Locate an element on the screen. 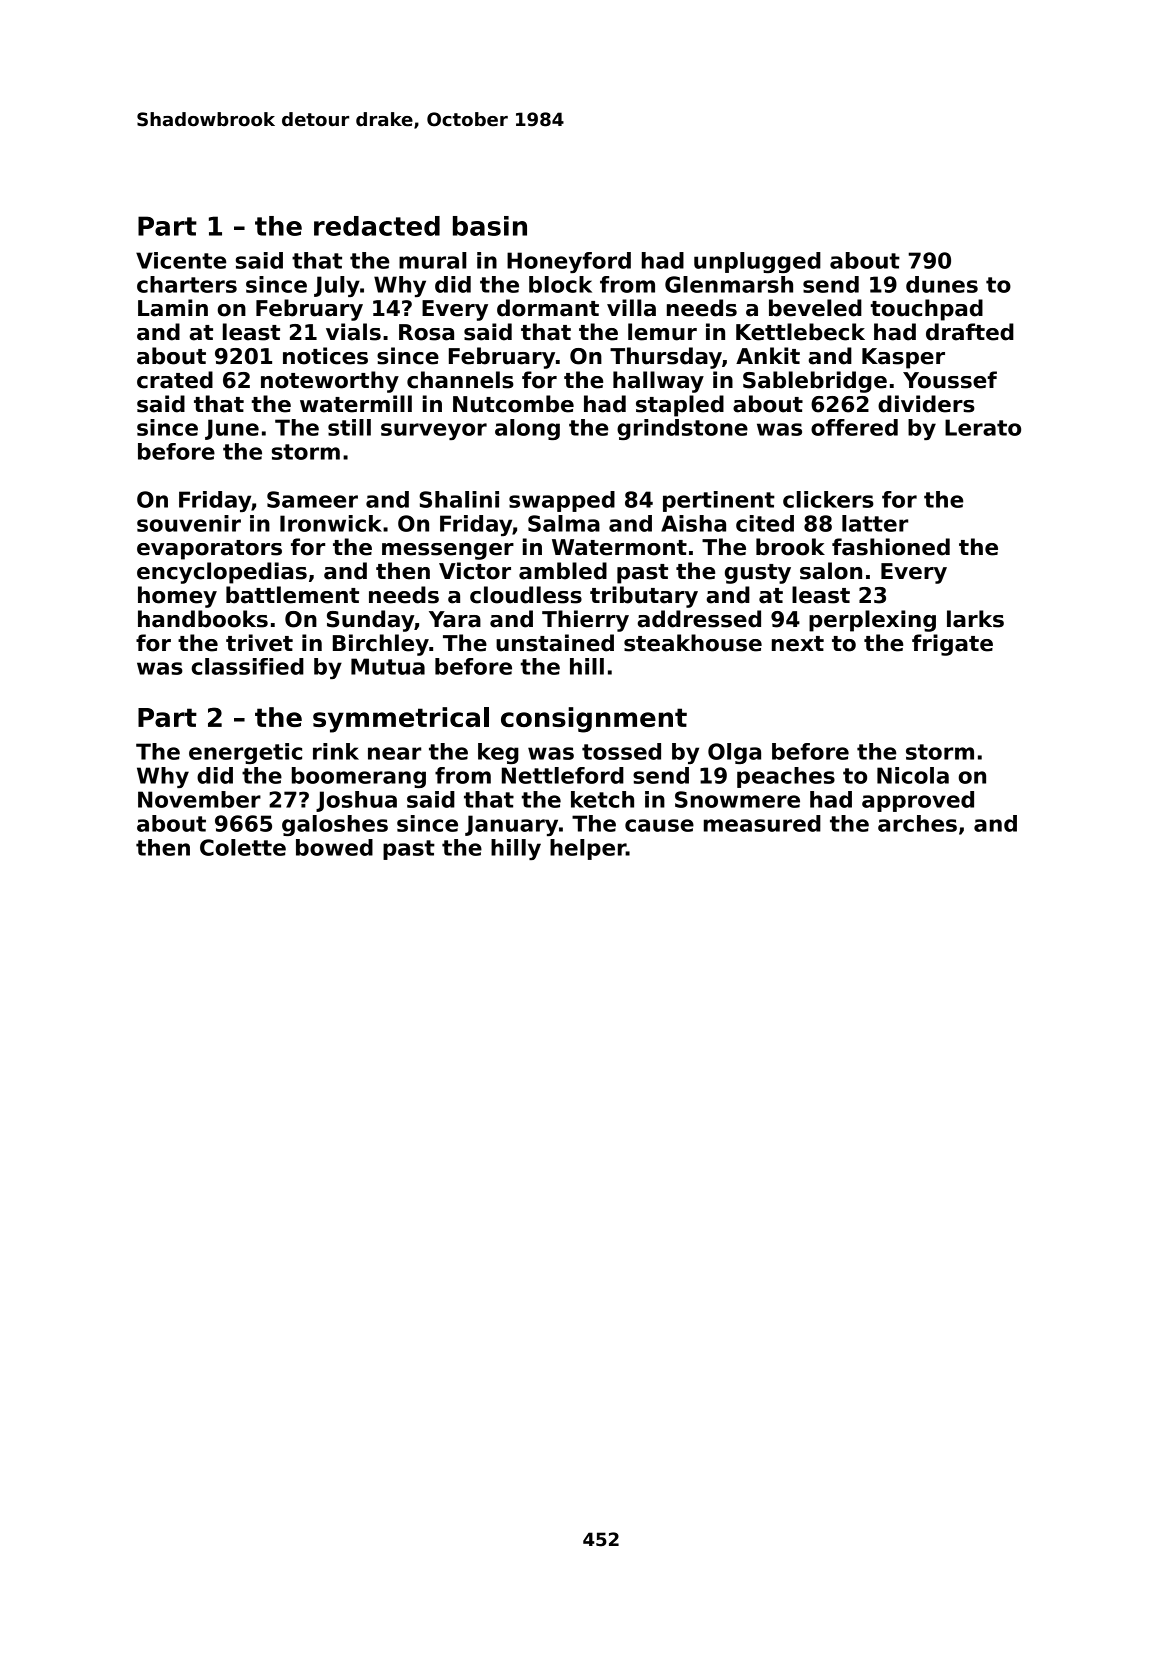 The width and height of the screenshot is (1165, 1654). Colette is located at coordinates (243, 847).
